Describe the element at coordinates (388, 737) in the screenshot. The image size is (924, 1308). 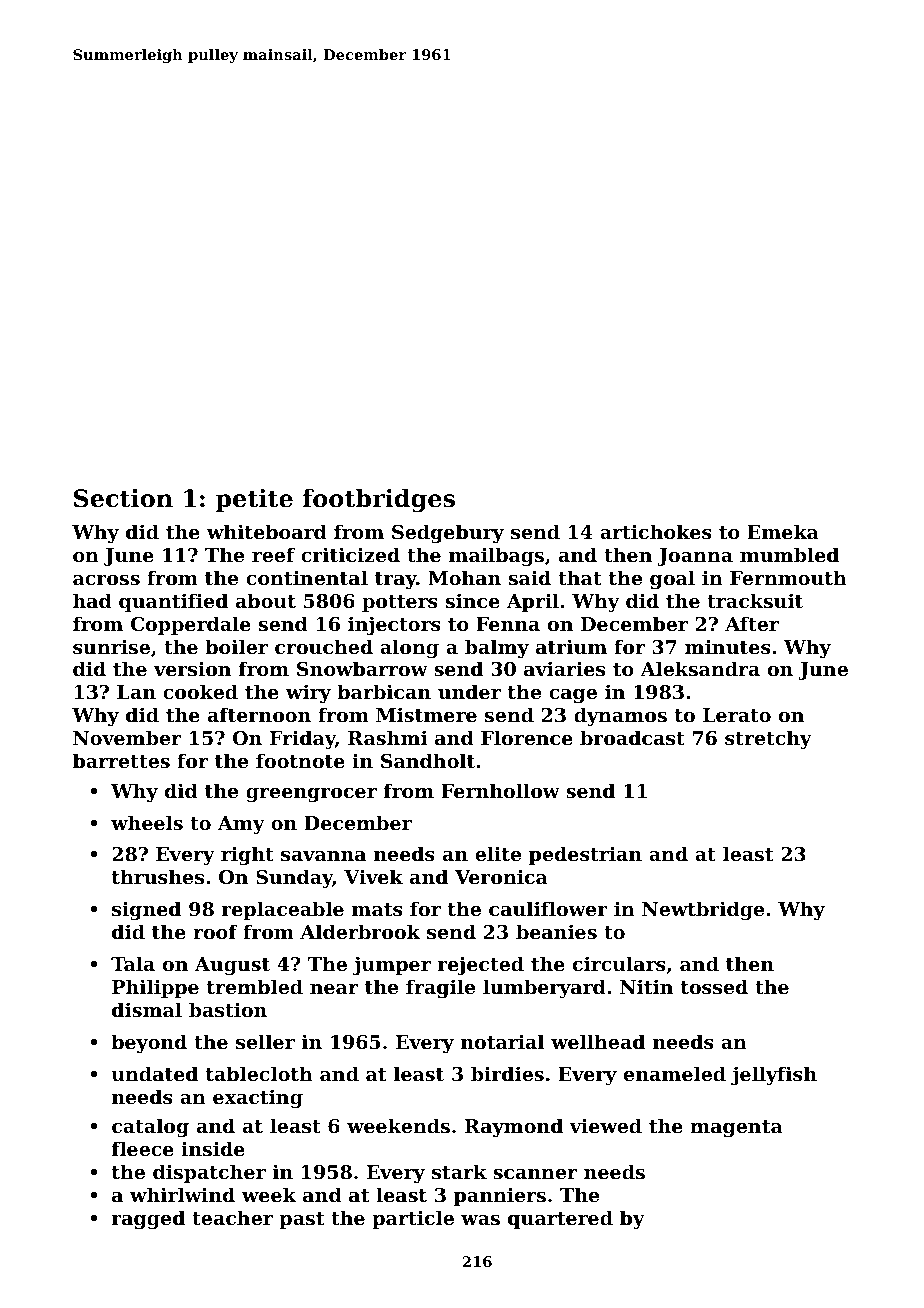
I see `Rashmi` at that location.
